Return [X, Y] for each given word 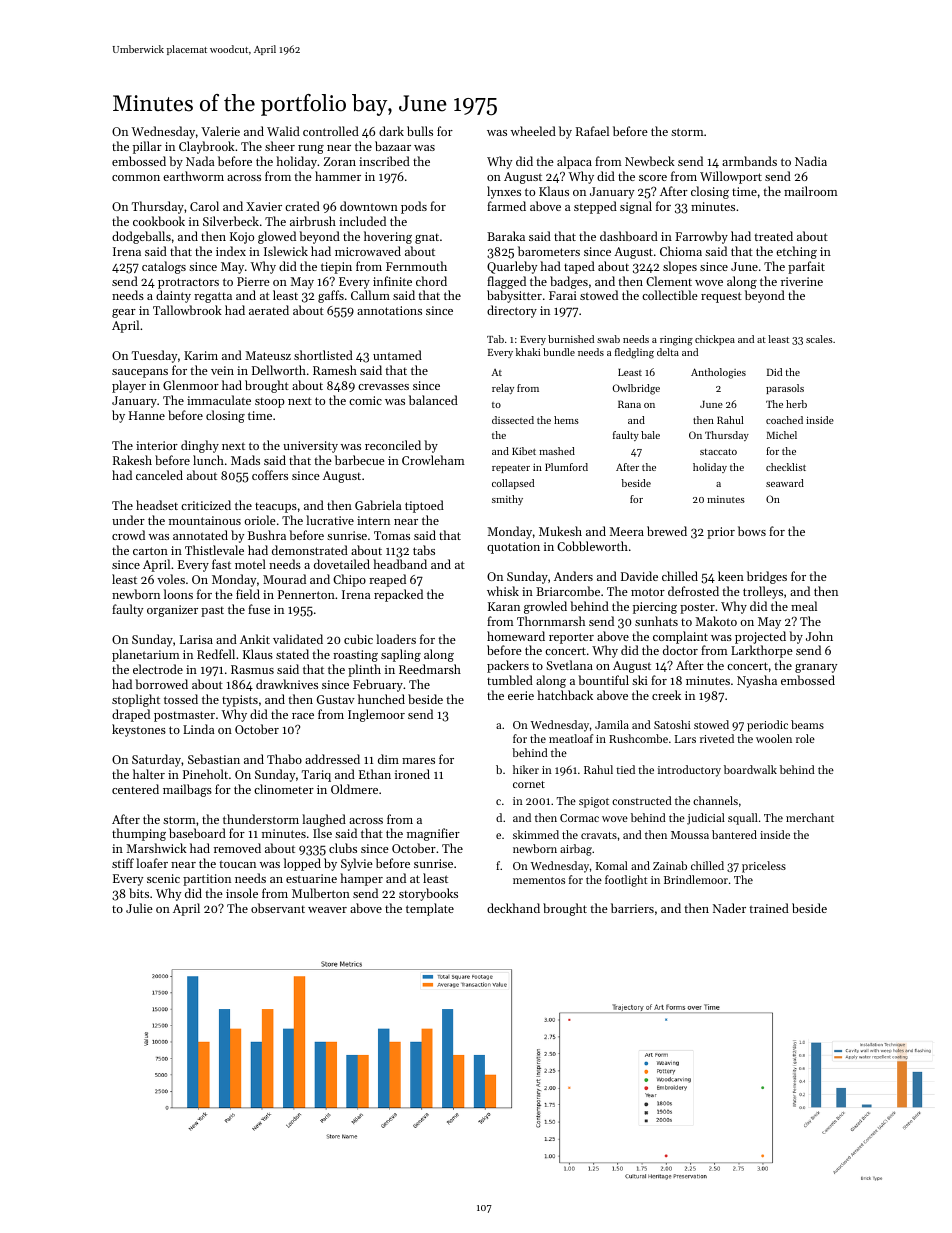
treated [773, 236]
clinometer [284, 789]
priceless [764, 867]
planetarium [146, 655]
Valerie [220, 131]
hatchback [565, 695]
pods [414, 207]
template [430, 909]
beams [807, 724]
